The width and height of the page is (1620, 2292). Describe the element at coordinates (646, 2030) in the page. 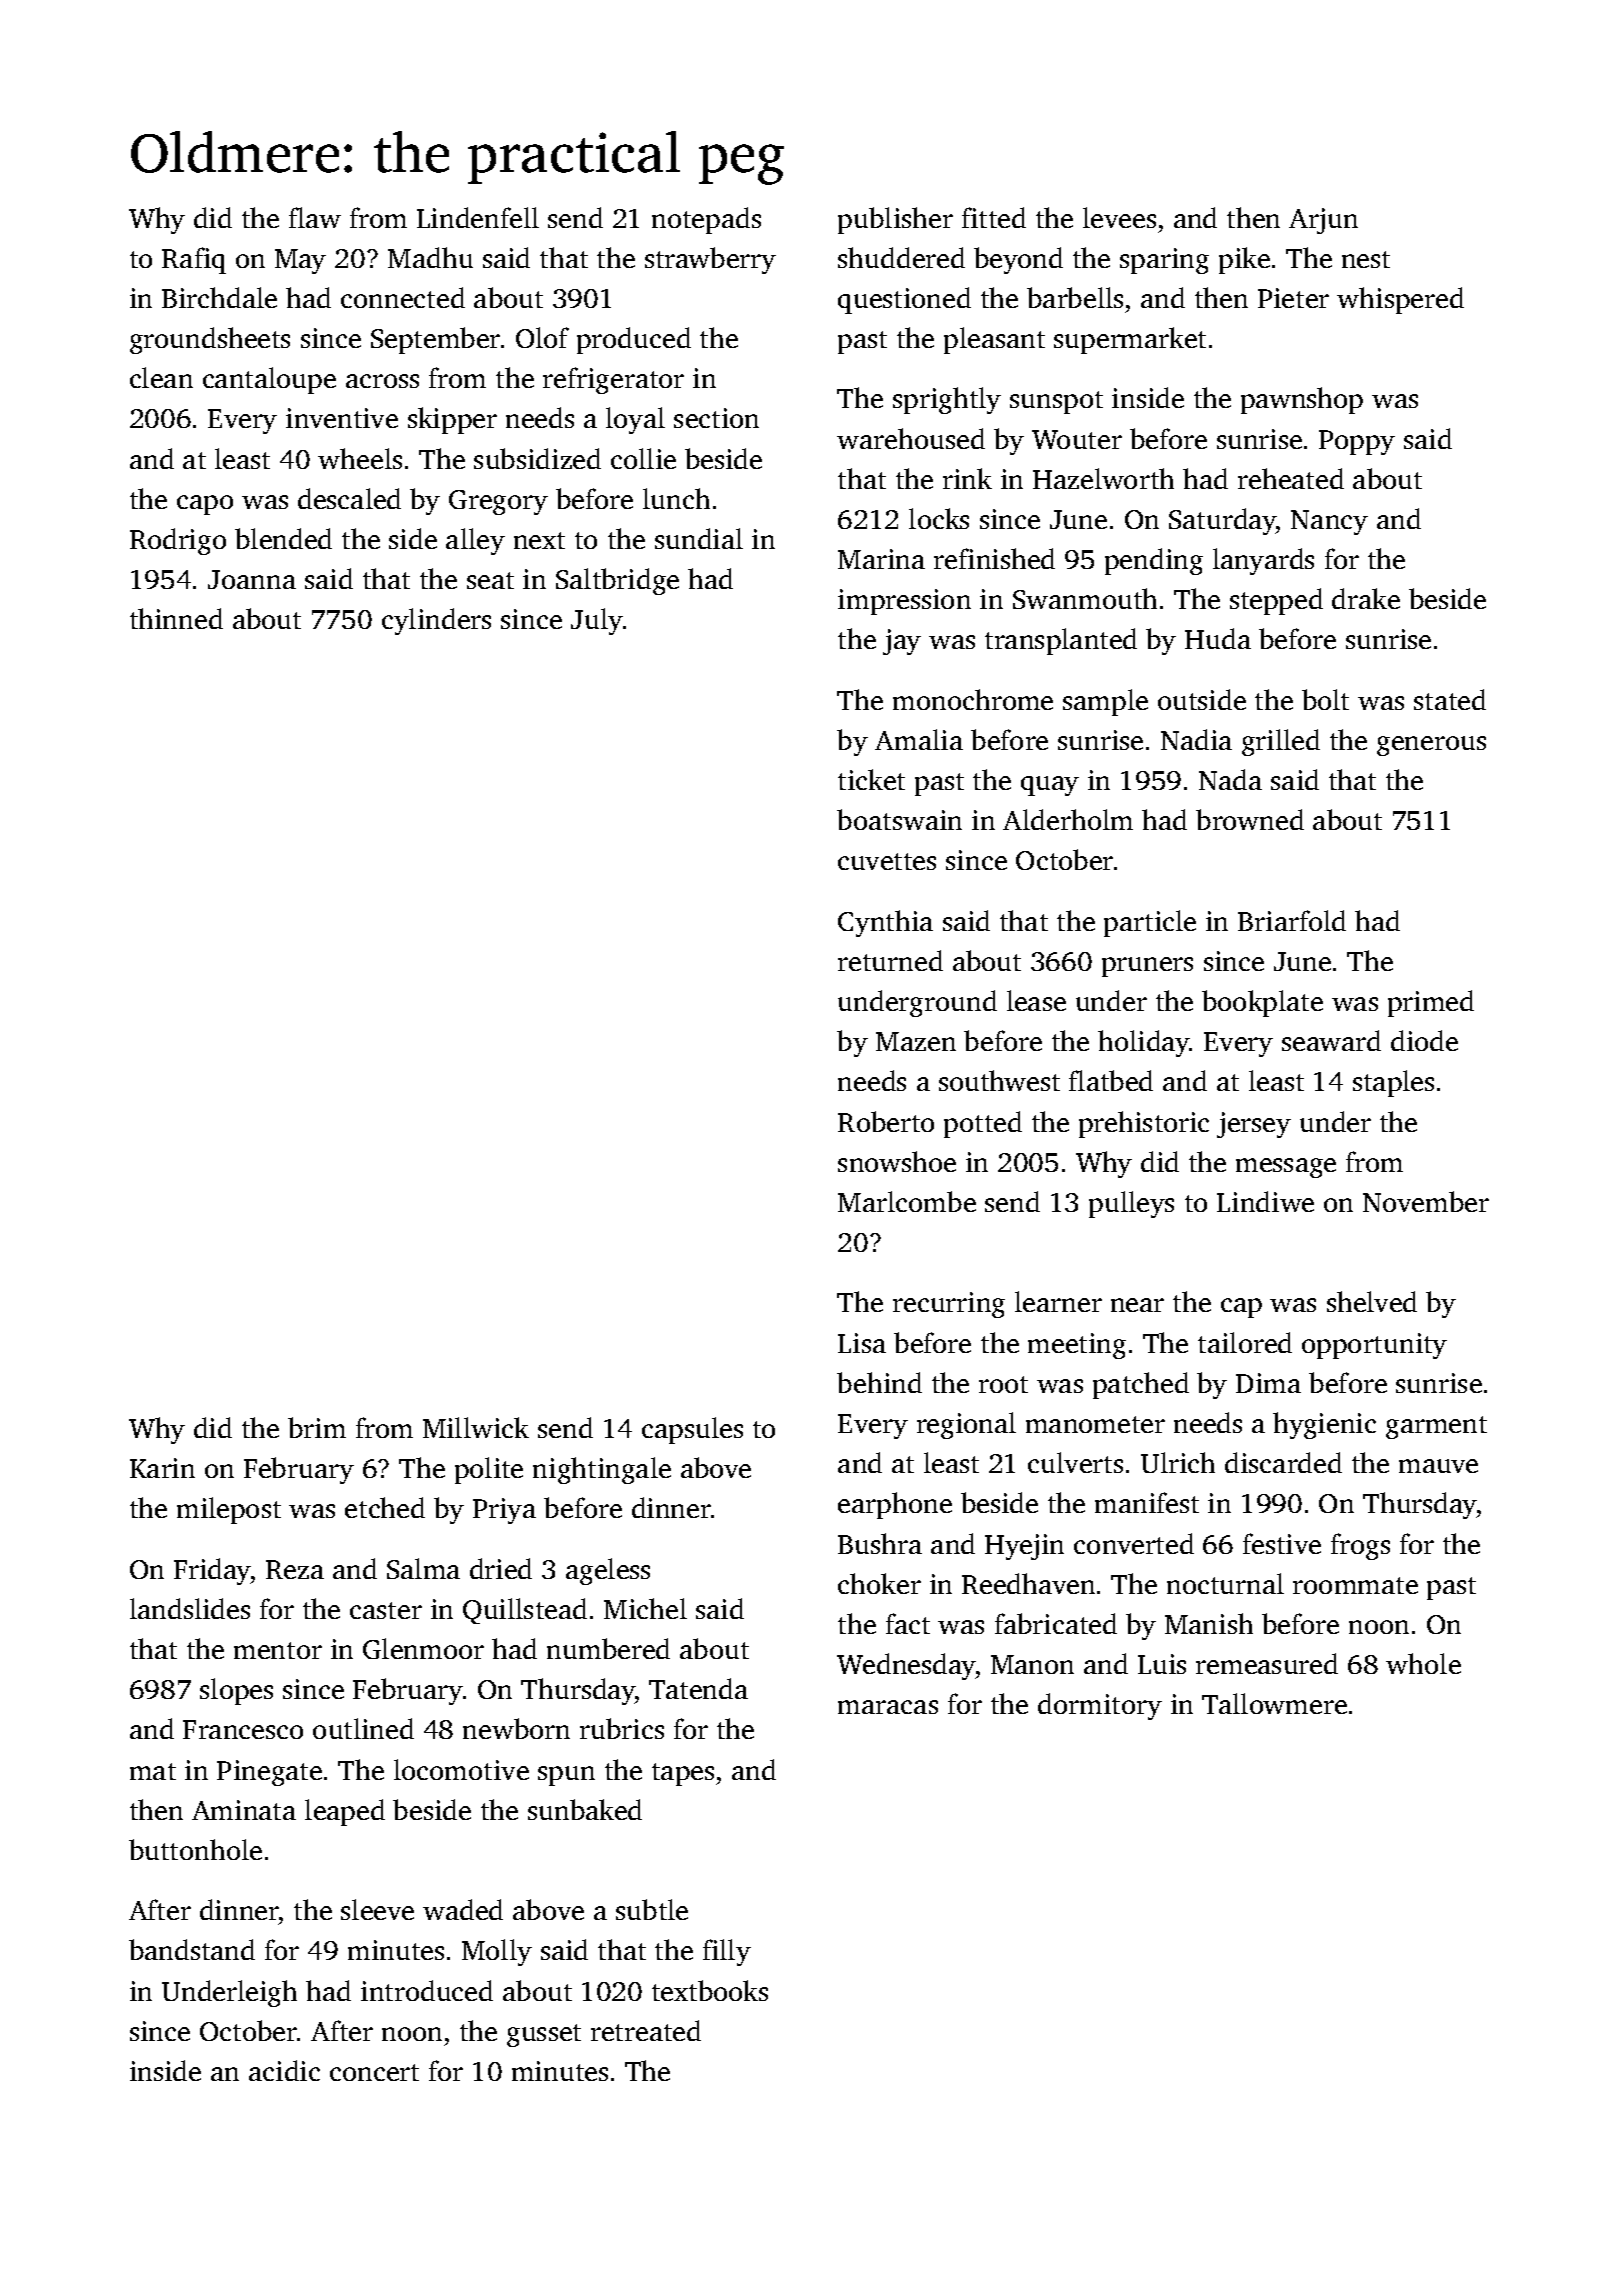

I see `retreated` at that location.
